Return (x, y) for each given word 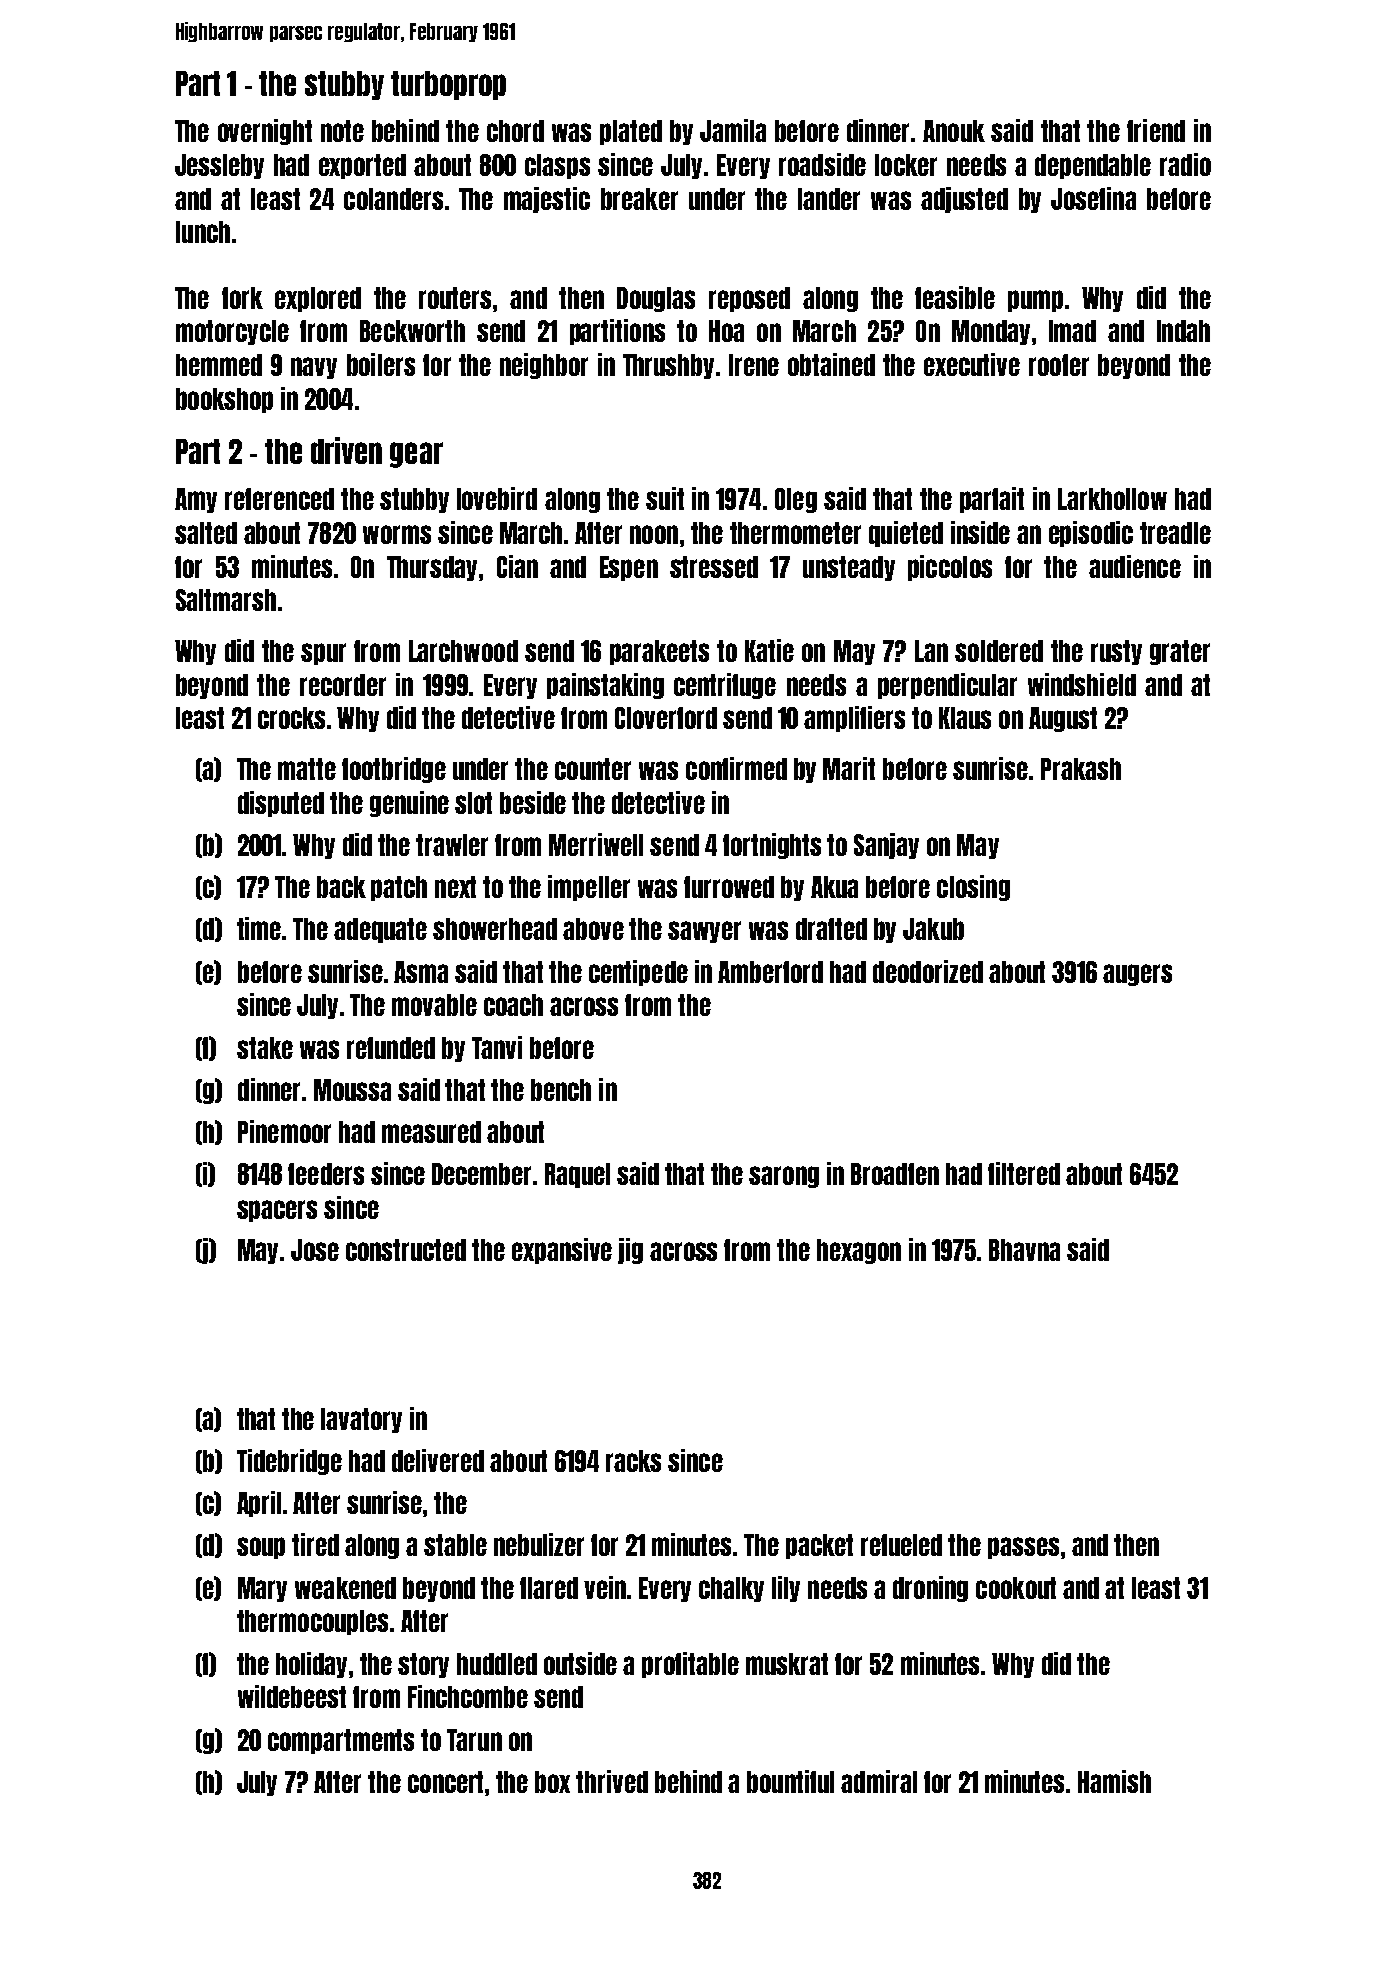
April (259, 1504)
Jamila (733, 130)
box (552, 1782)
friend (1156, 130)
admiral (879, 1781)
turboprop (448, 85)
